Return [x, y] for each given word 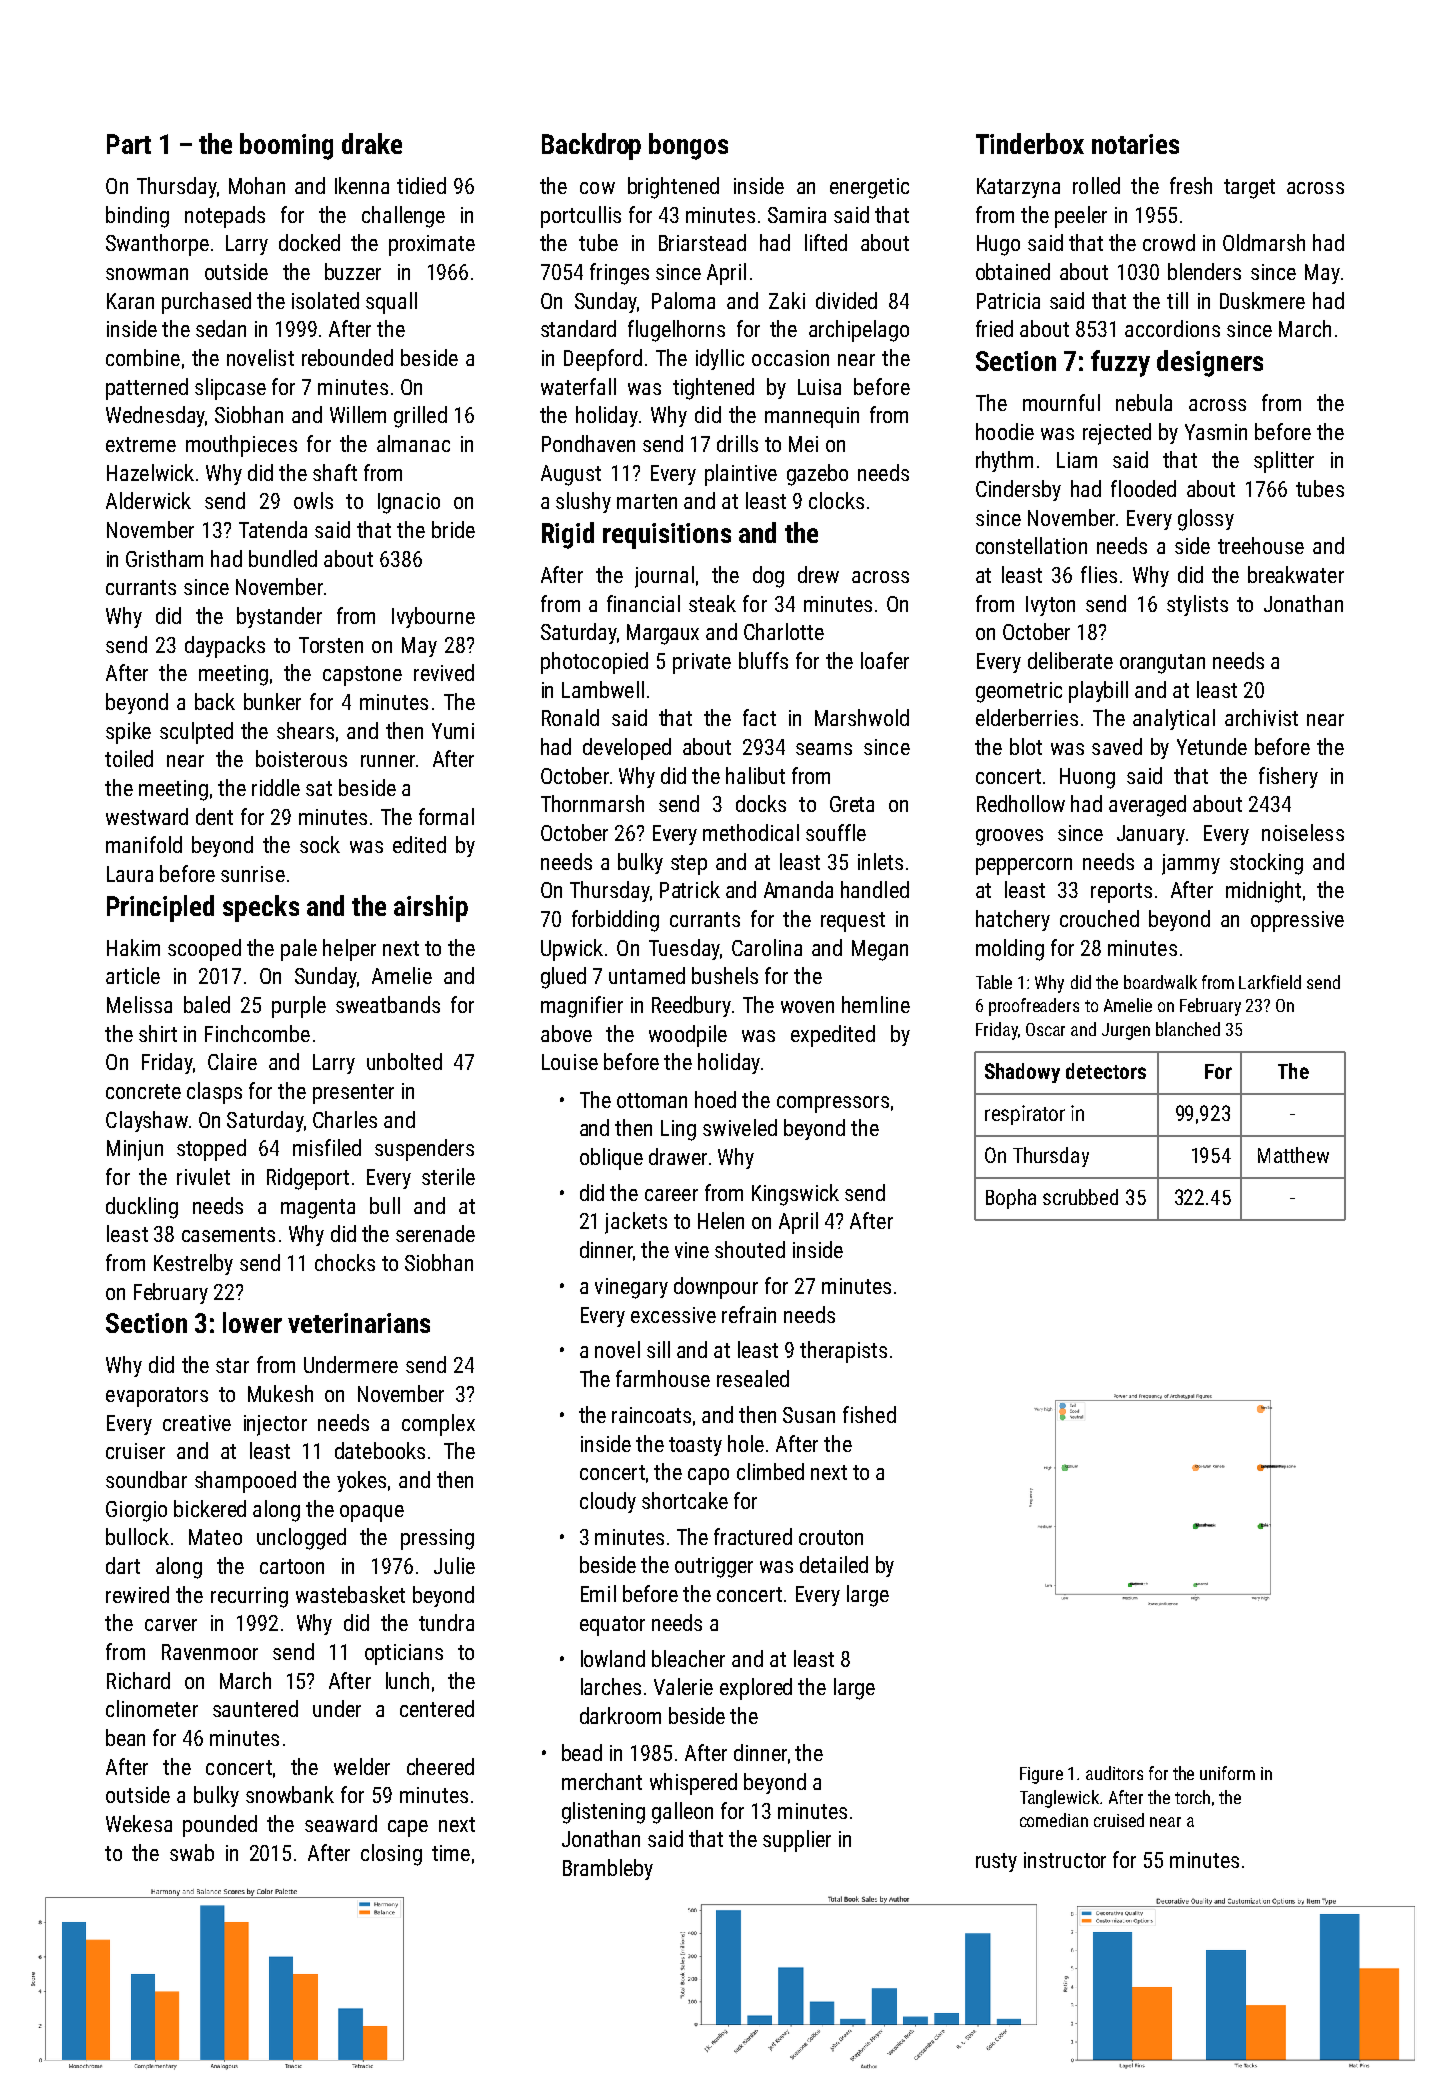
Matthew [1293, 1155]
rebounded [347, 357]
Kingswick [795, 1195]
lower [252, 1322]
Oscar [1045, 1029]
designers [1210, 363]
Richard [138, 1680]
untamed [647, 975]
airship [431, 908]
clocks [836, 500]
